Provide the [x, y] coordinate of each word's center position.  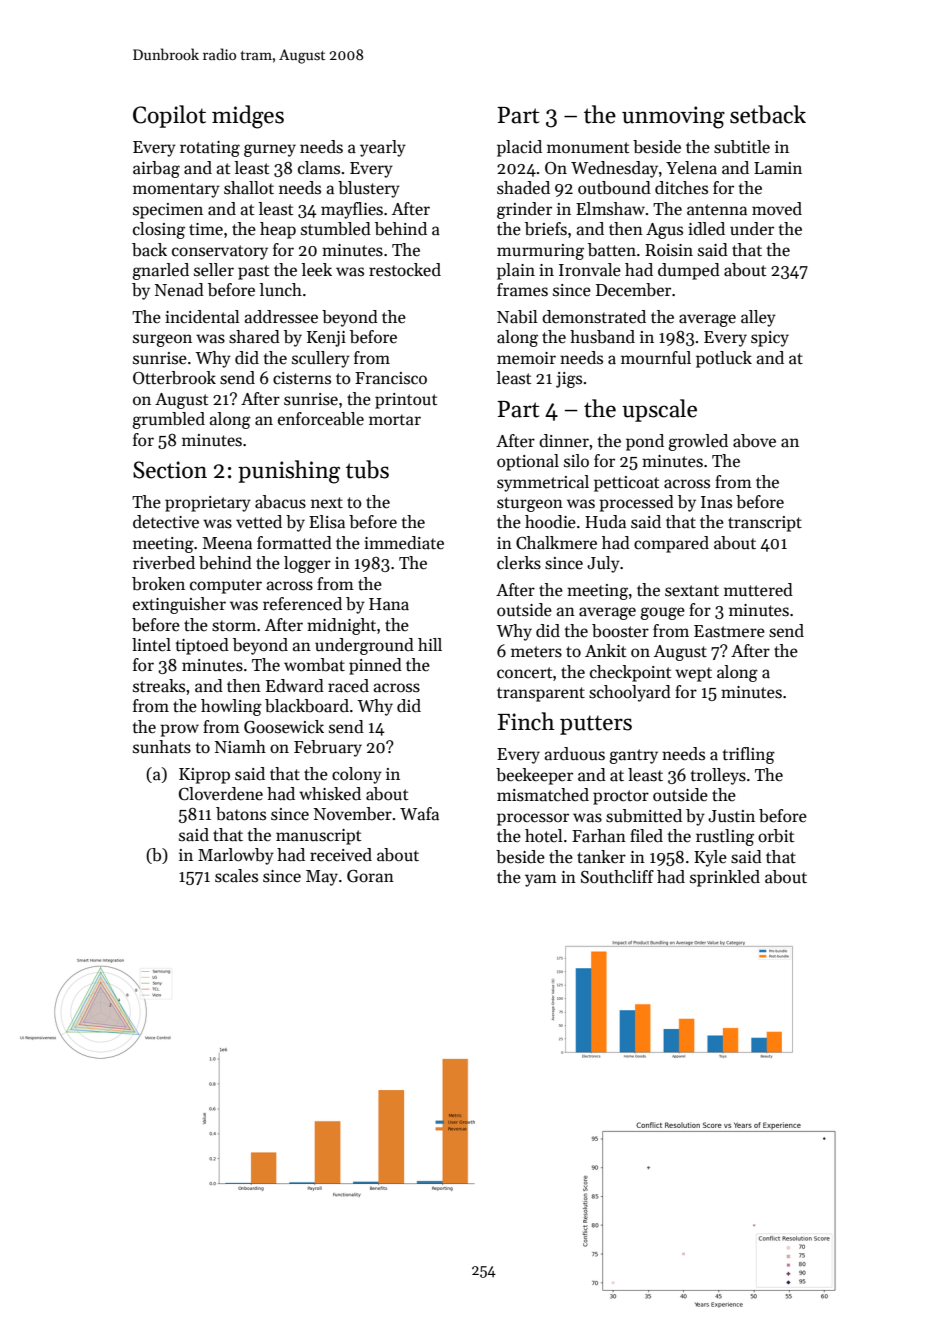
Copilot [169, 116]
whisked [330, 794]
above [754, 441]
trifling [749, 755]
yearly [383, 148]
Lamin [778, 168]
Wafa [419, 814]
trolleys [718, 776]
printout [406, 401]
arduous [575, 754]
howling [231, 707]
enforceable [321, 419]
